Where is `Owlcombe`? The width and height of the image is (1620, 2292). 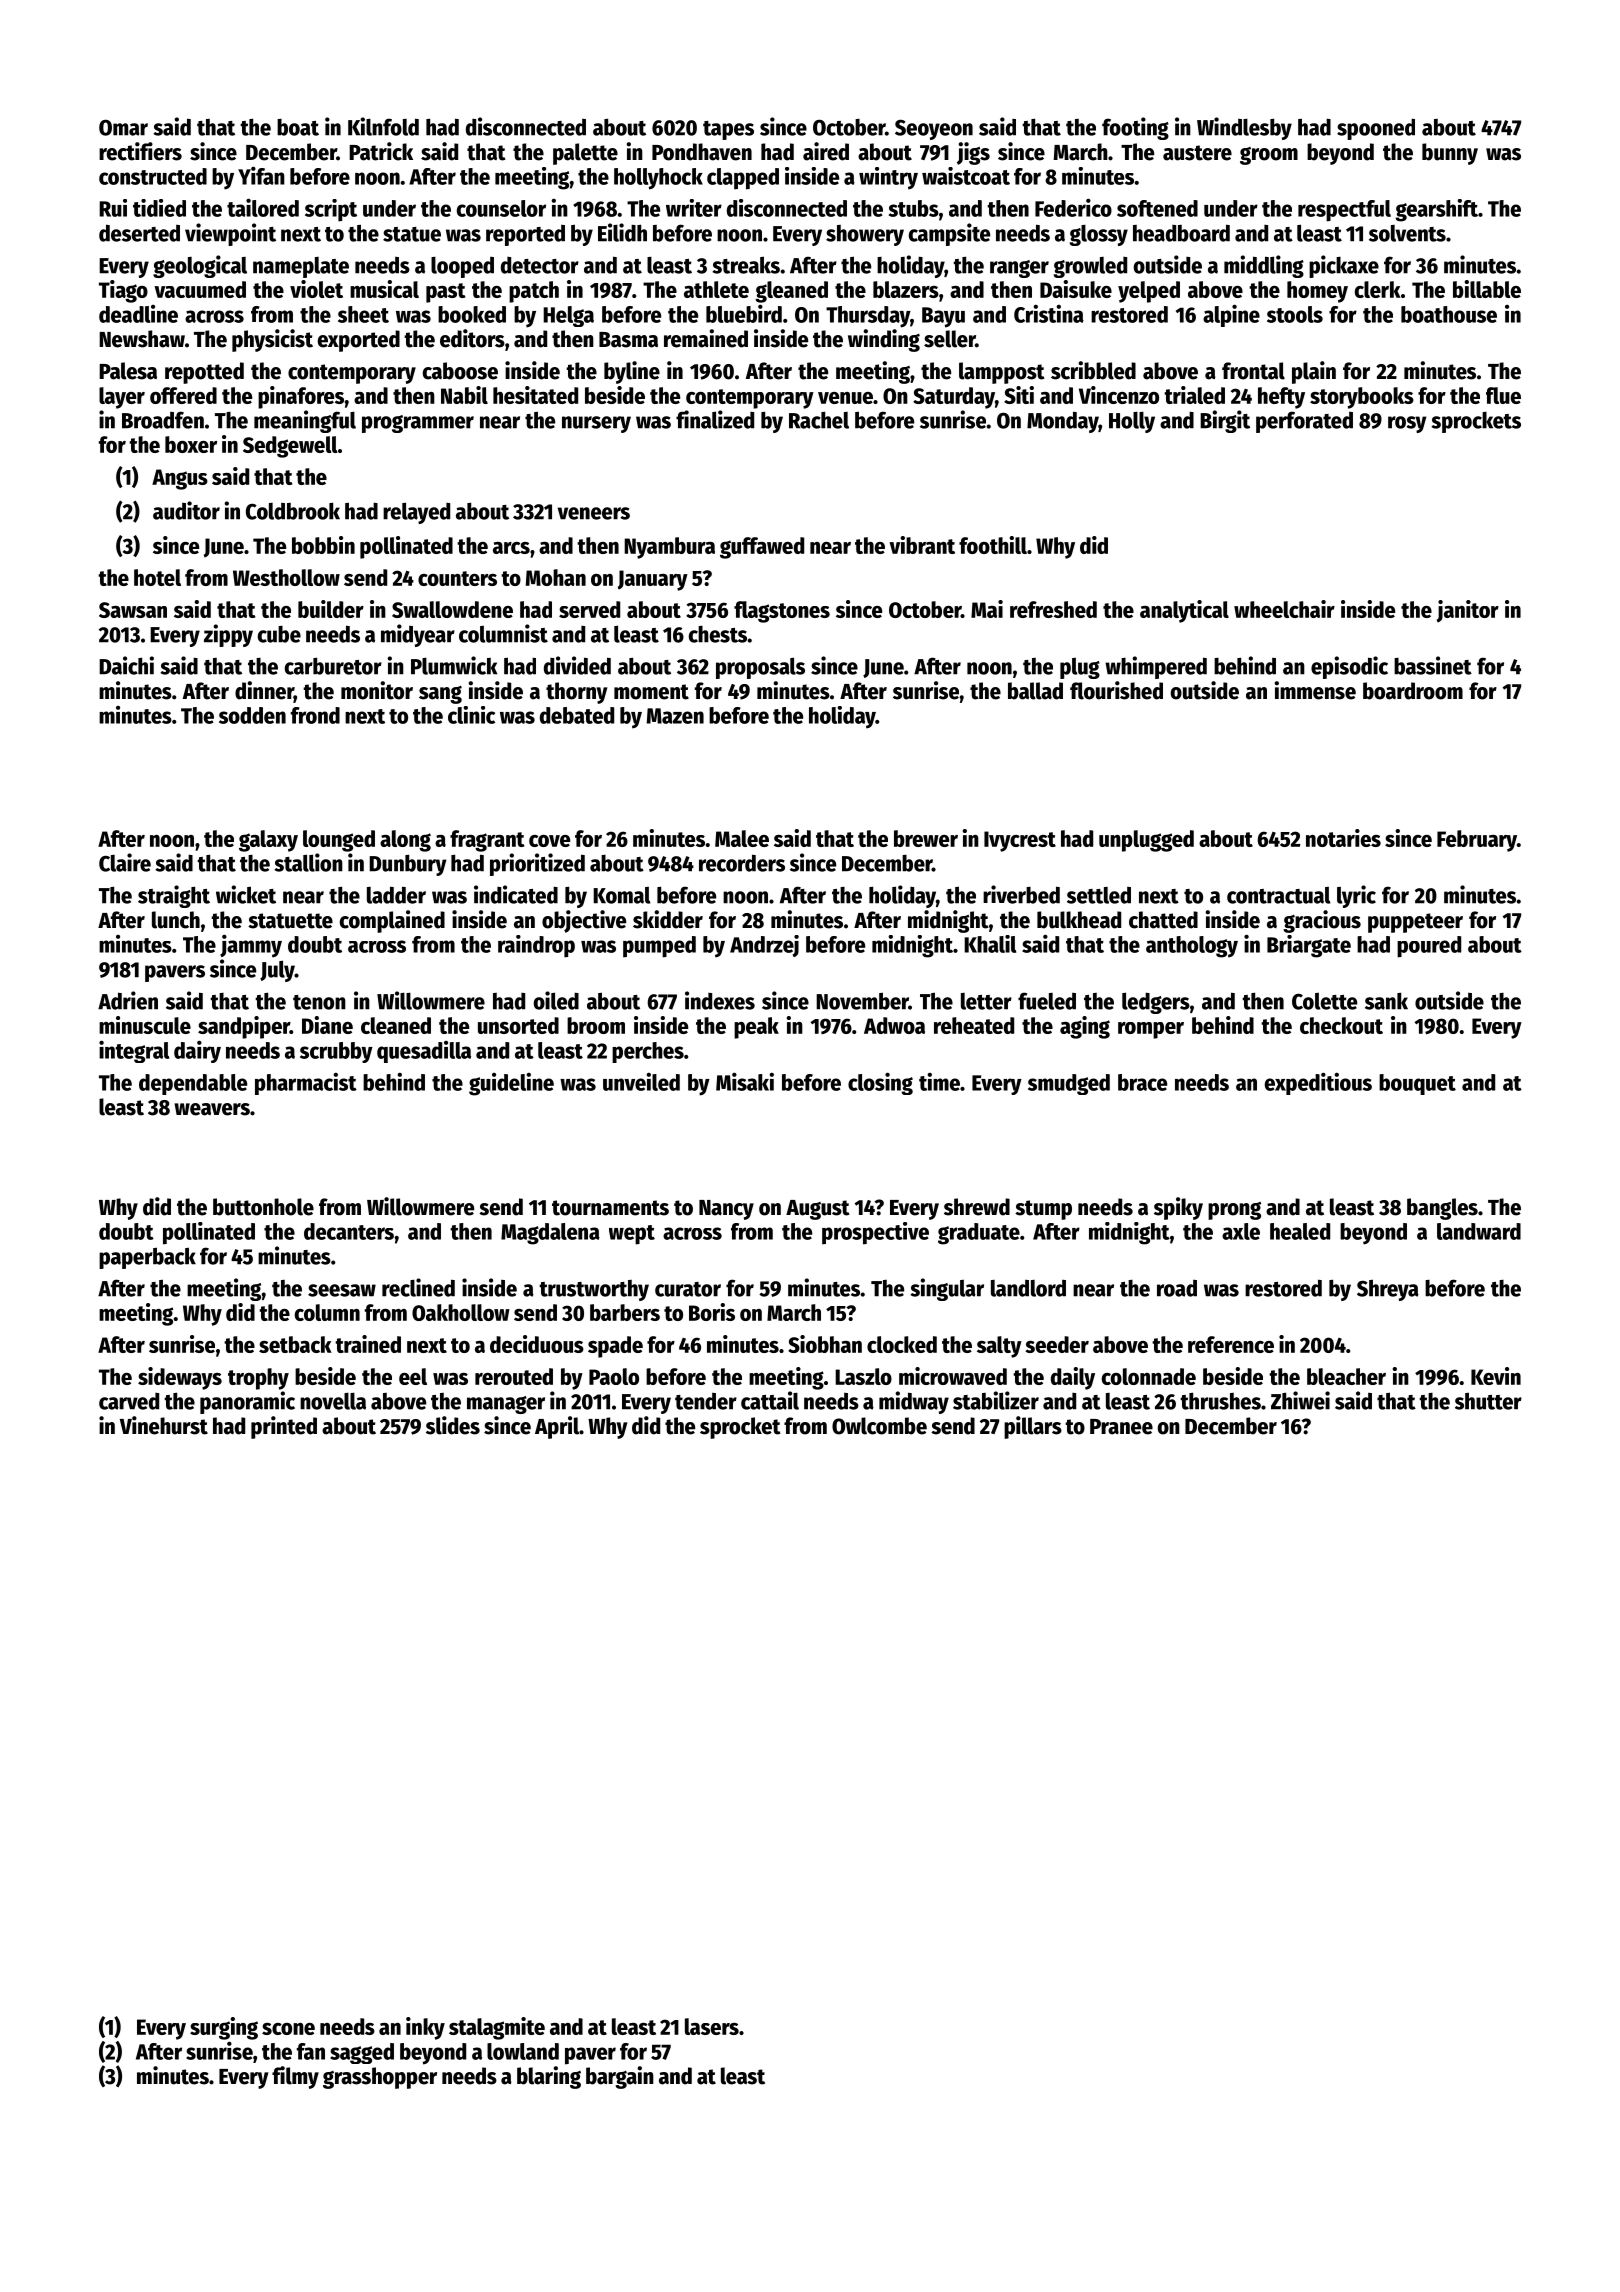 Owlcombe is located at coordinates (879, 1426).
